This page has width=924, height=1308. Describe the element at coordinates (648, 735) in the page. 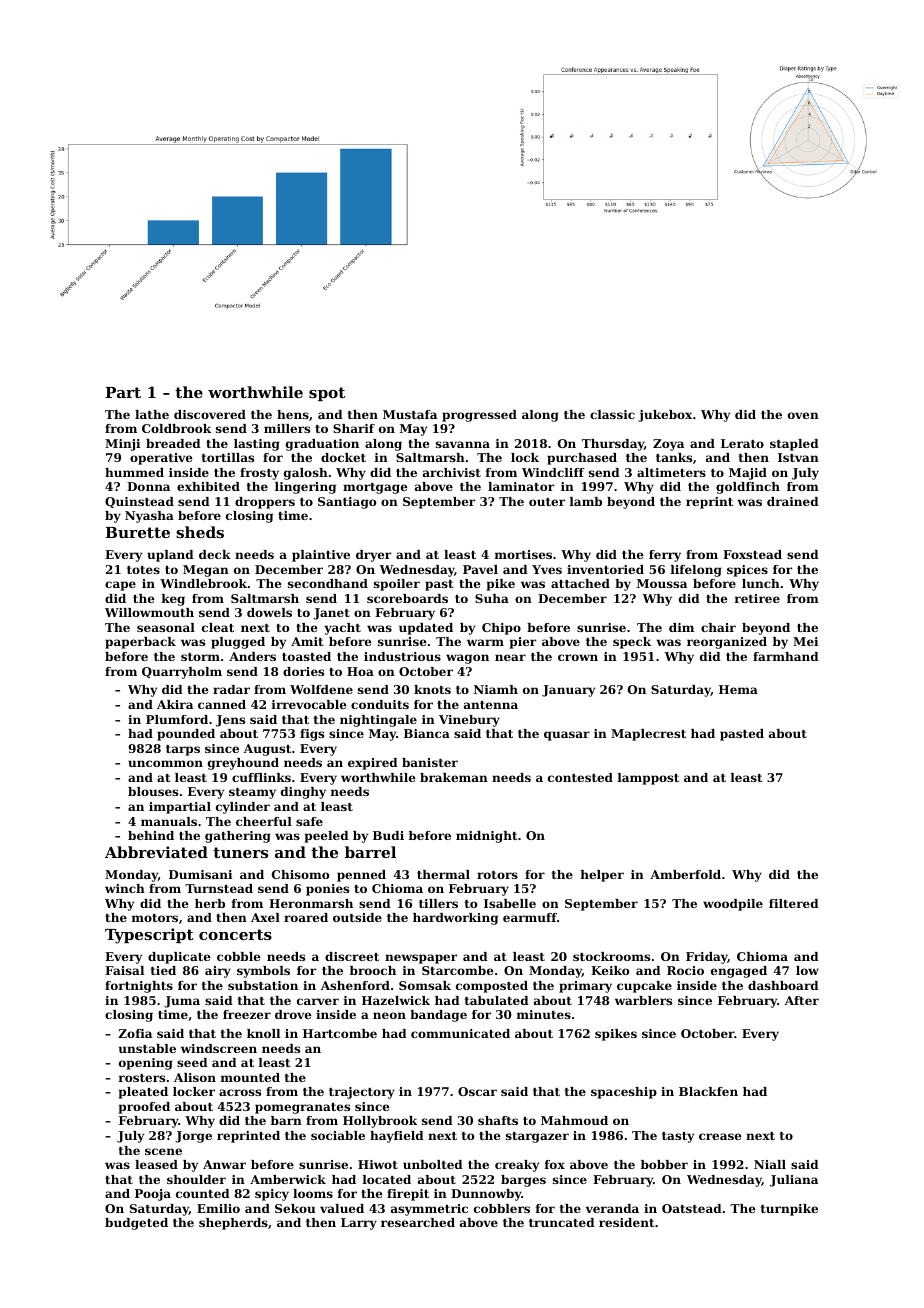

I see `Maplecrest` at that location.
